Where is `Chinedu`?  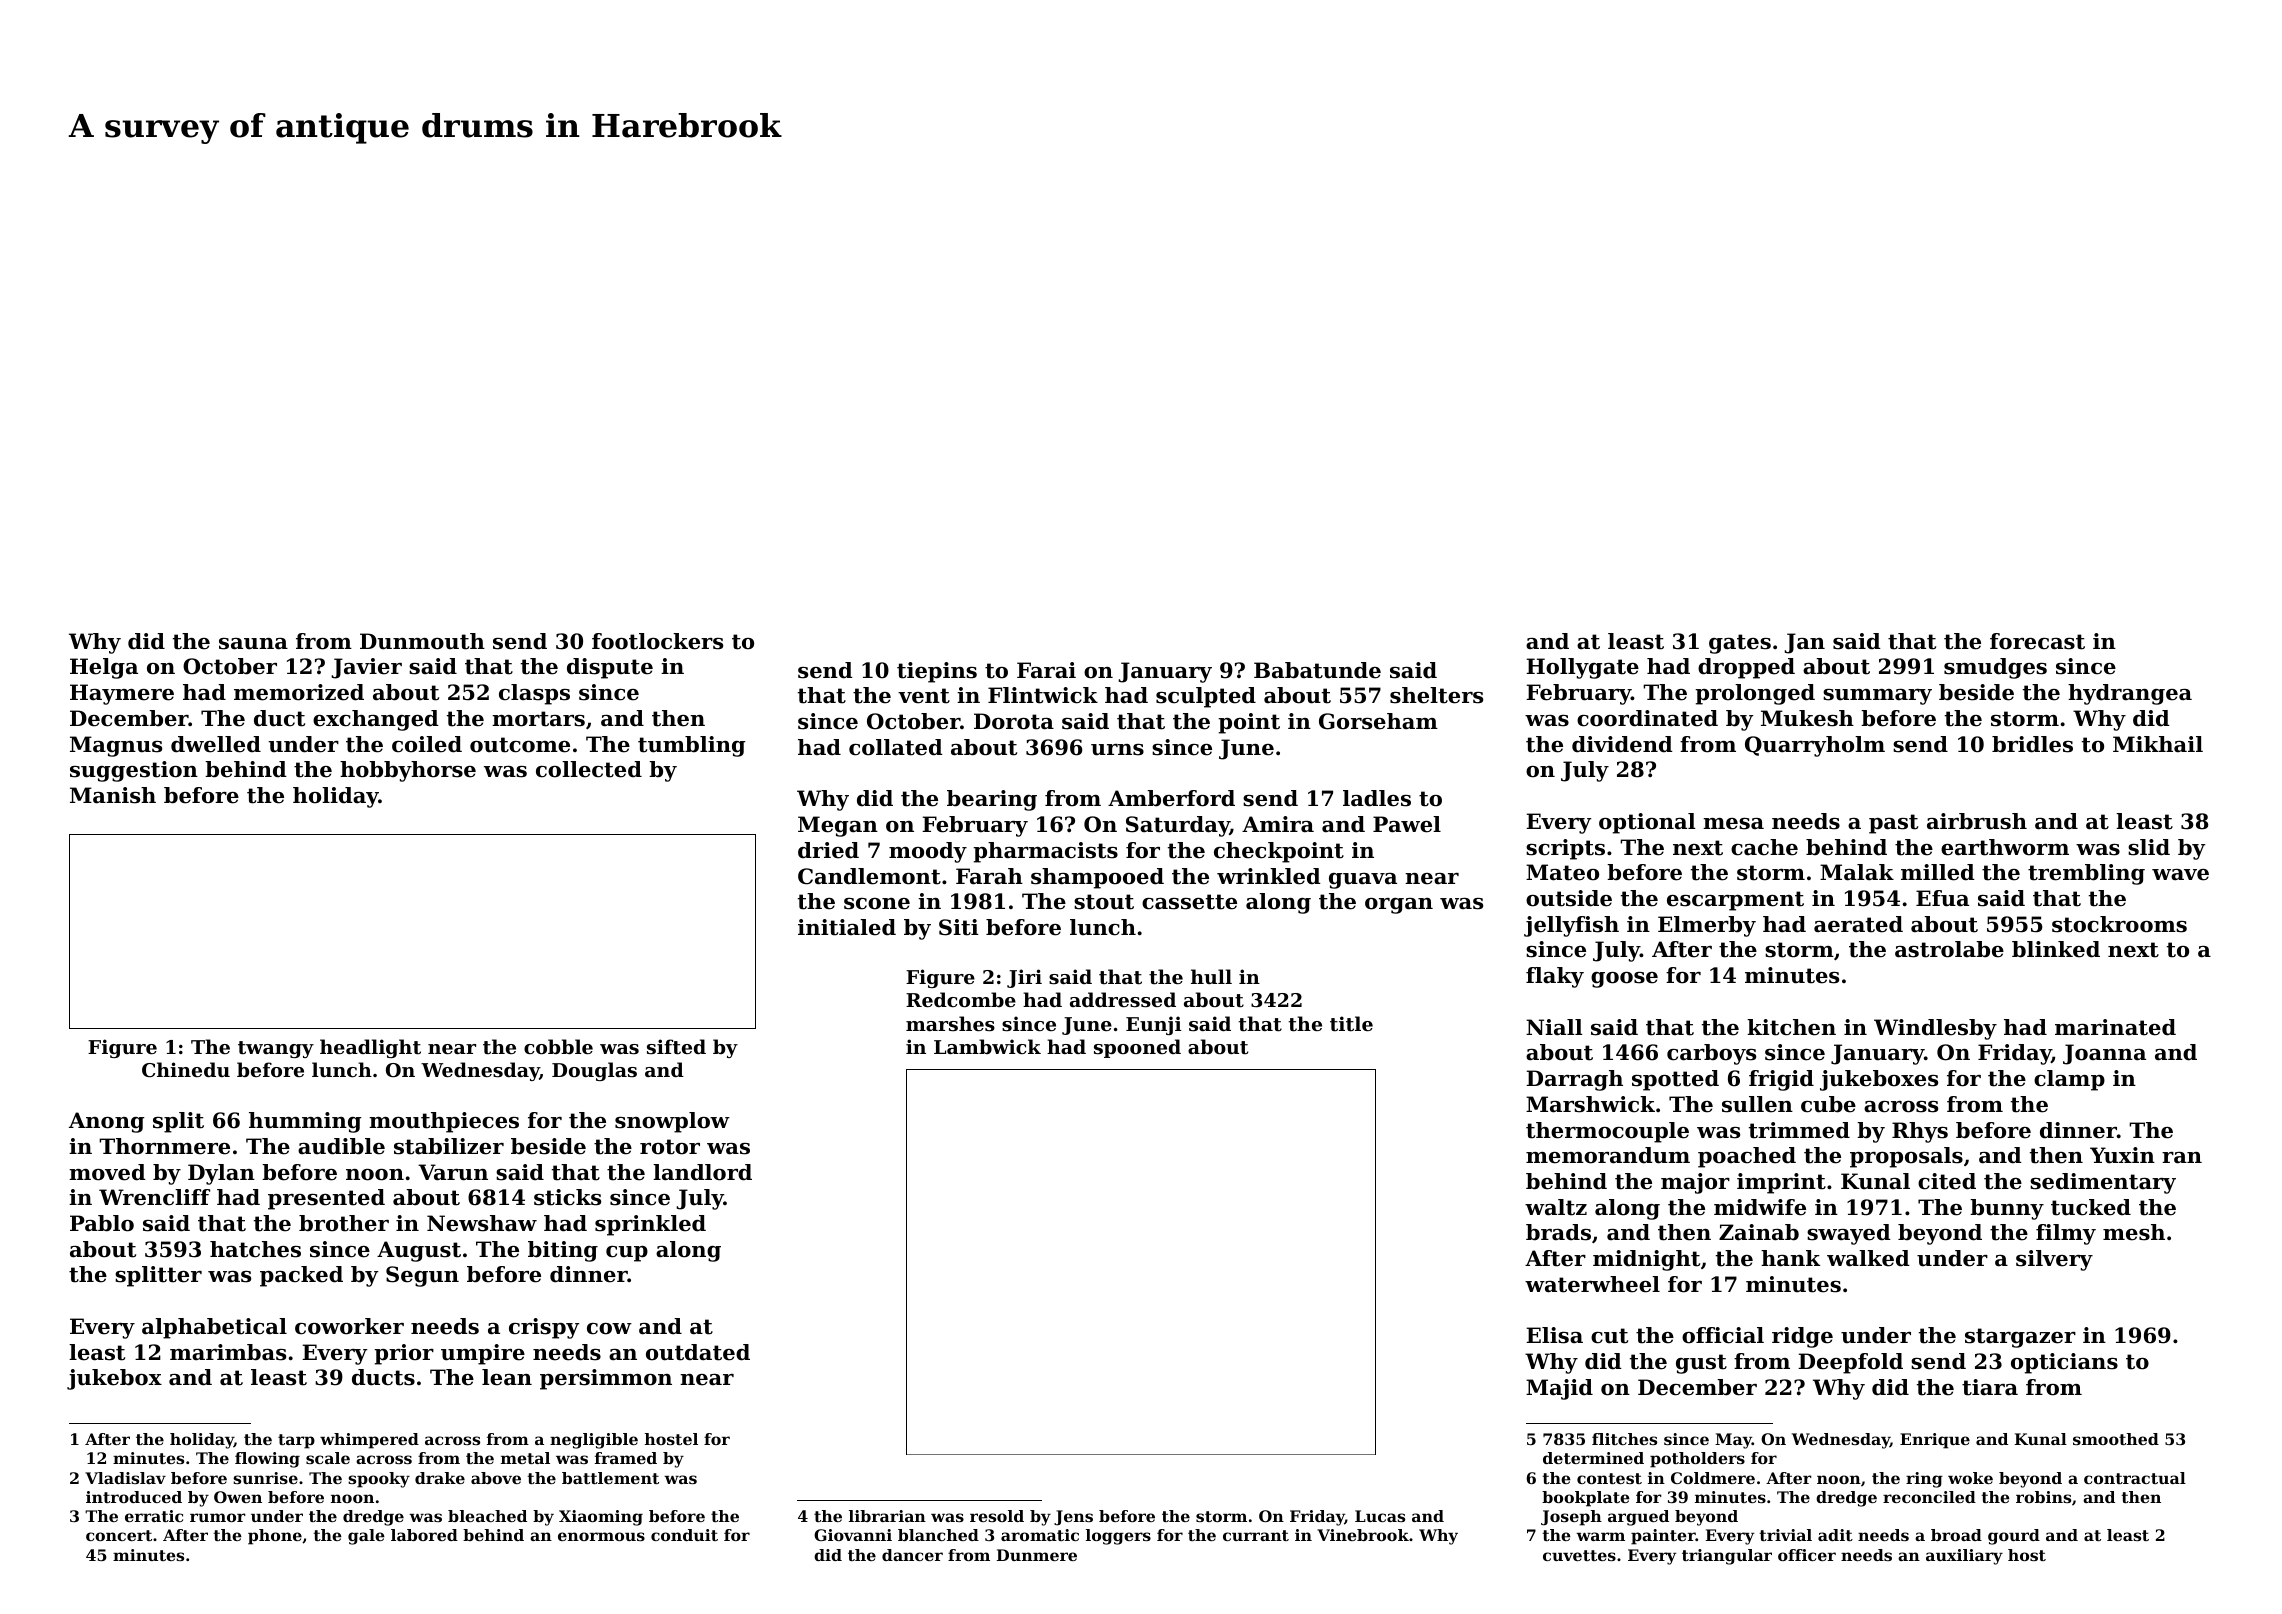 Chinedu is located at coordinates (186, 1069).
